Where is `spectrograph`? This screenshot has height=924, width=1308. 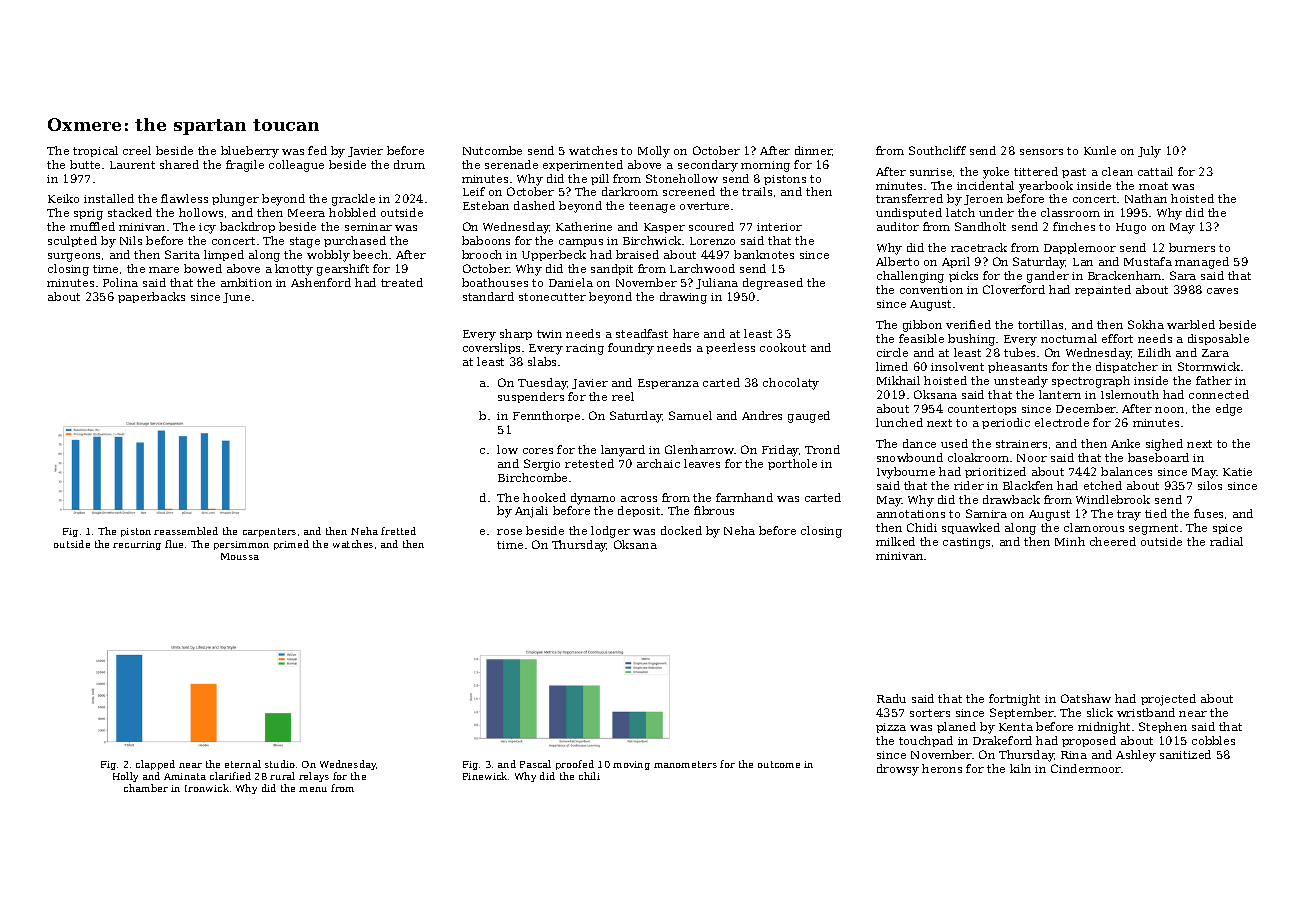
spectrograph is located at coordinates (1091, 382).
